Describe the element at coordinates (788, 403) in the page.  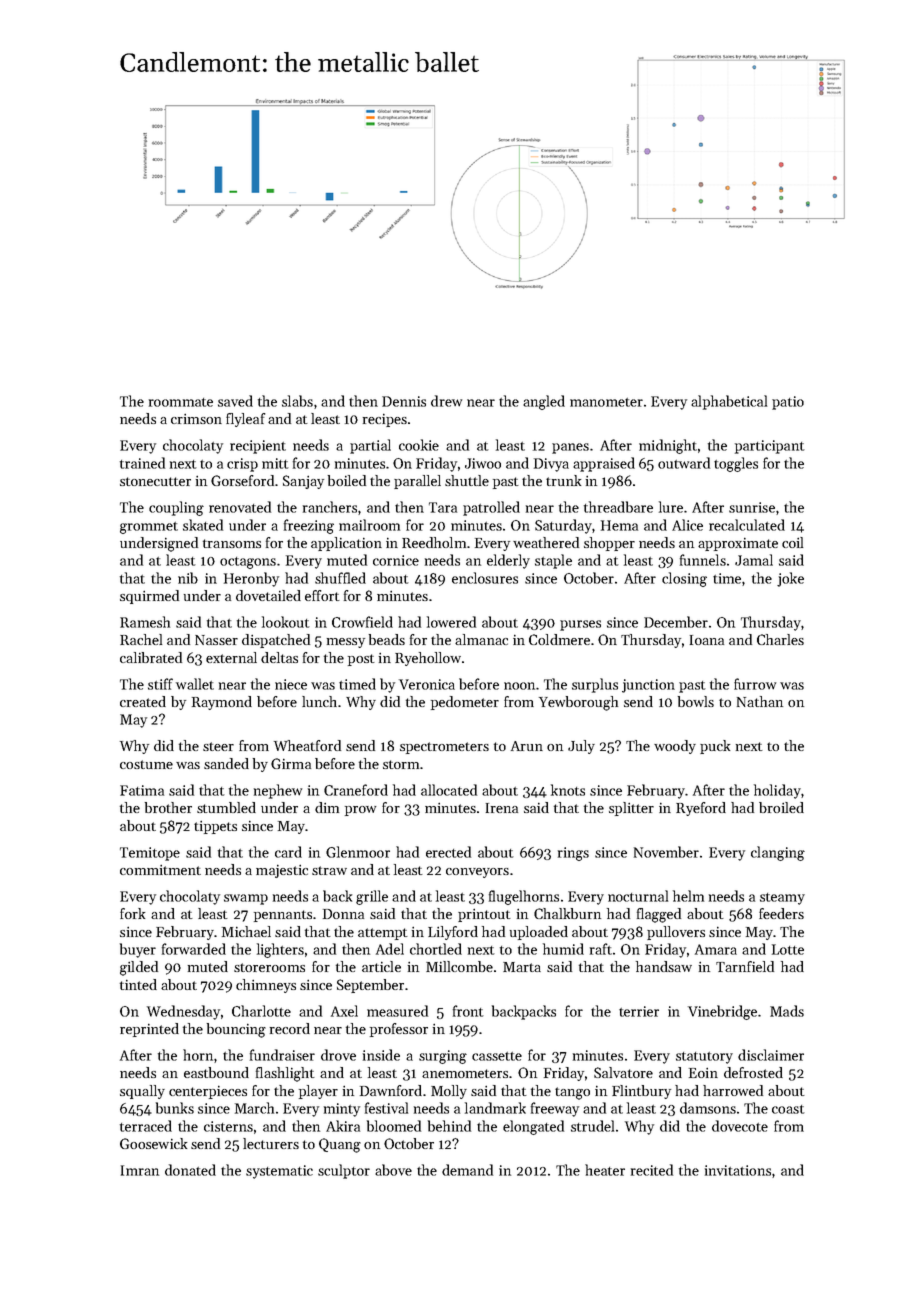
I see `patio` at that location.
